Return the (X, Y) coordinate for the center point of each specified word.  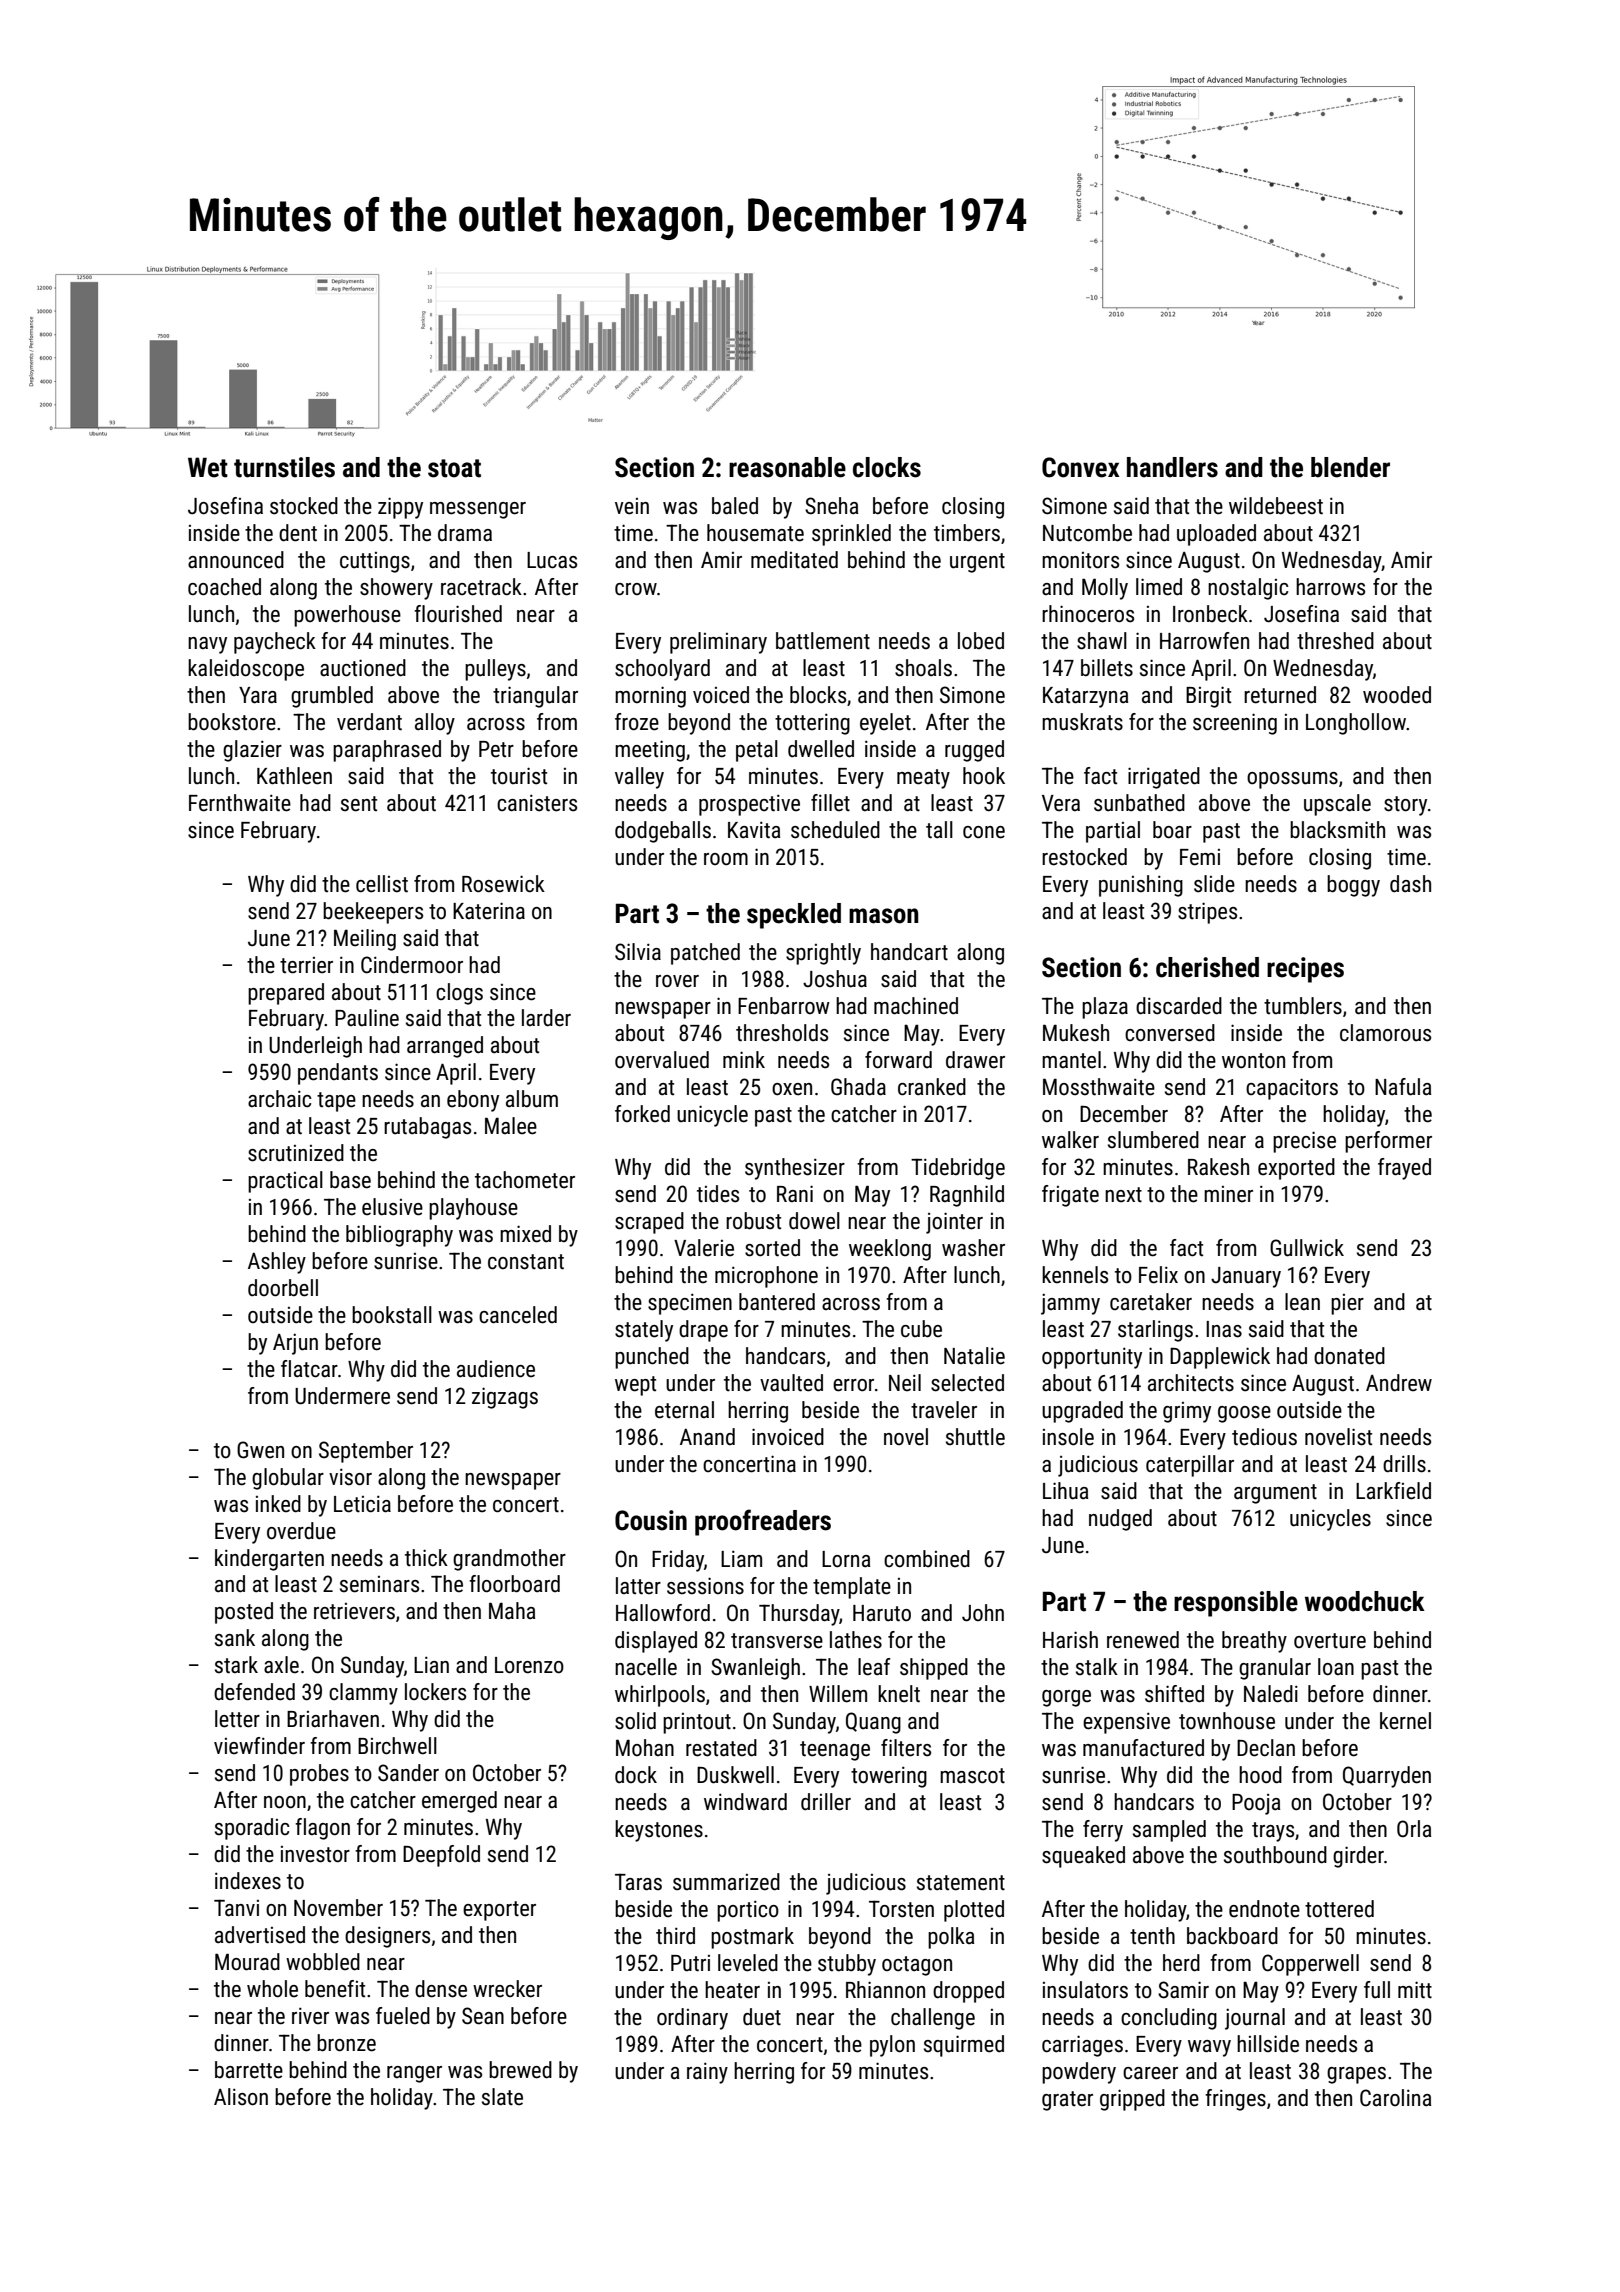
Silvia (638, 952)
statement (961, 1883)
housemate (755, 533)
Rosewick (503, 884)
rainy (707, 2073)
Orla (1414, 1829)
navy (207, 645)
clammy (363, 1694)
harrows (1330, 587)
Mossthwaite (1099, 1087)
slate (502, 2097)
